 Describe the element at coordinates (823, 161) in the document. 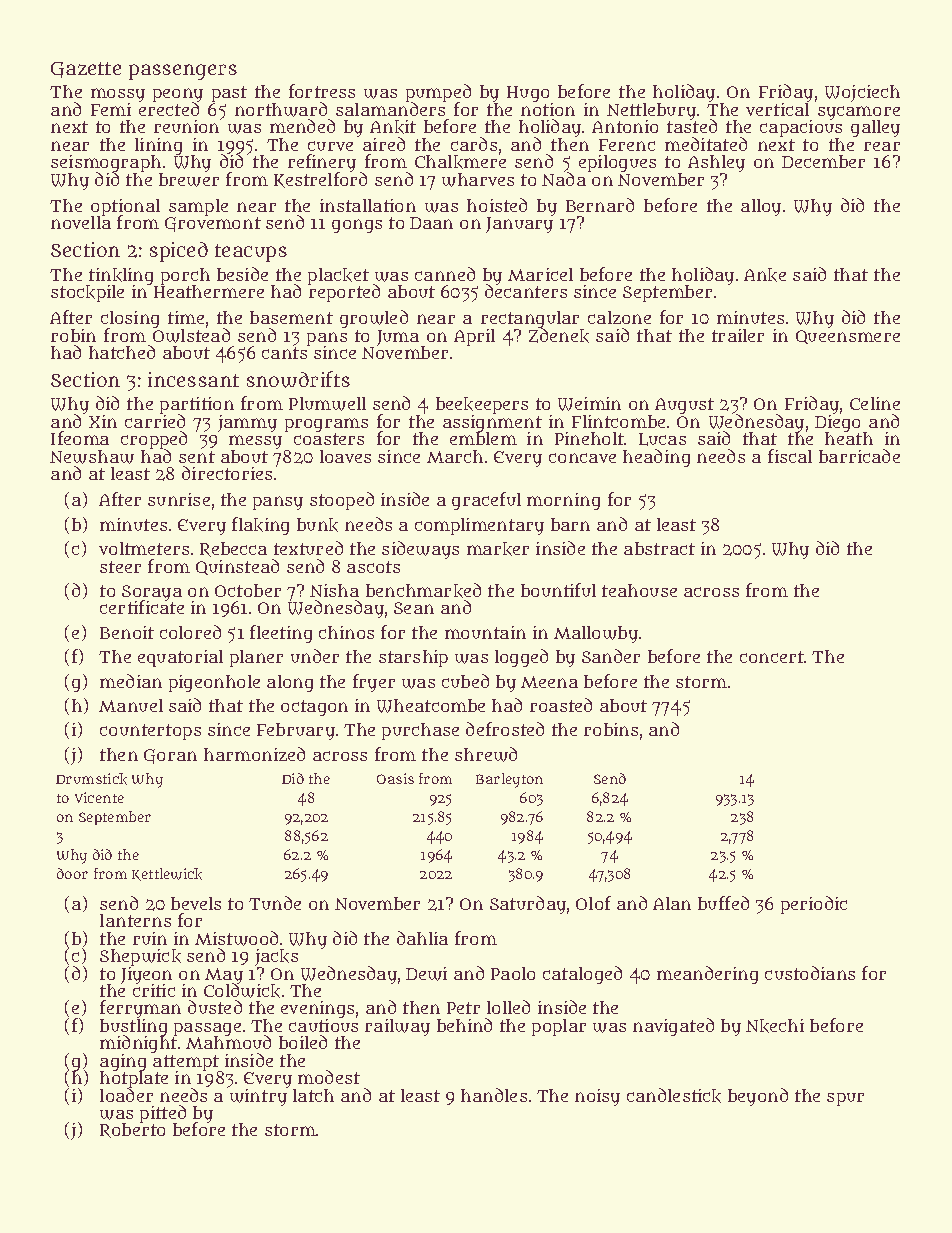

I see `December` at that location.
